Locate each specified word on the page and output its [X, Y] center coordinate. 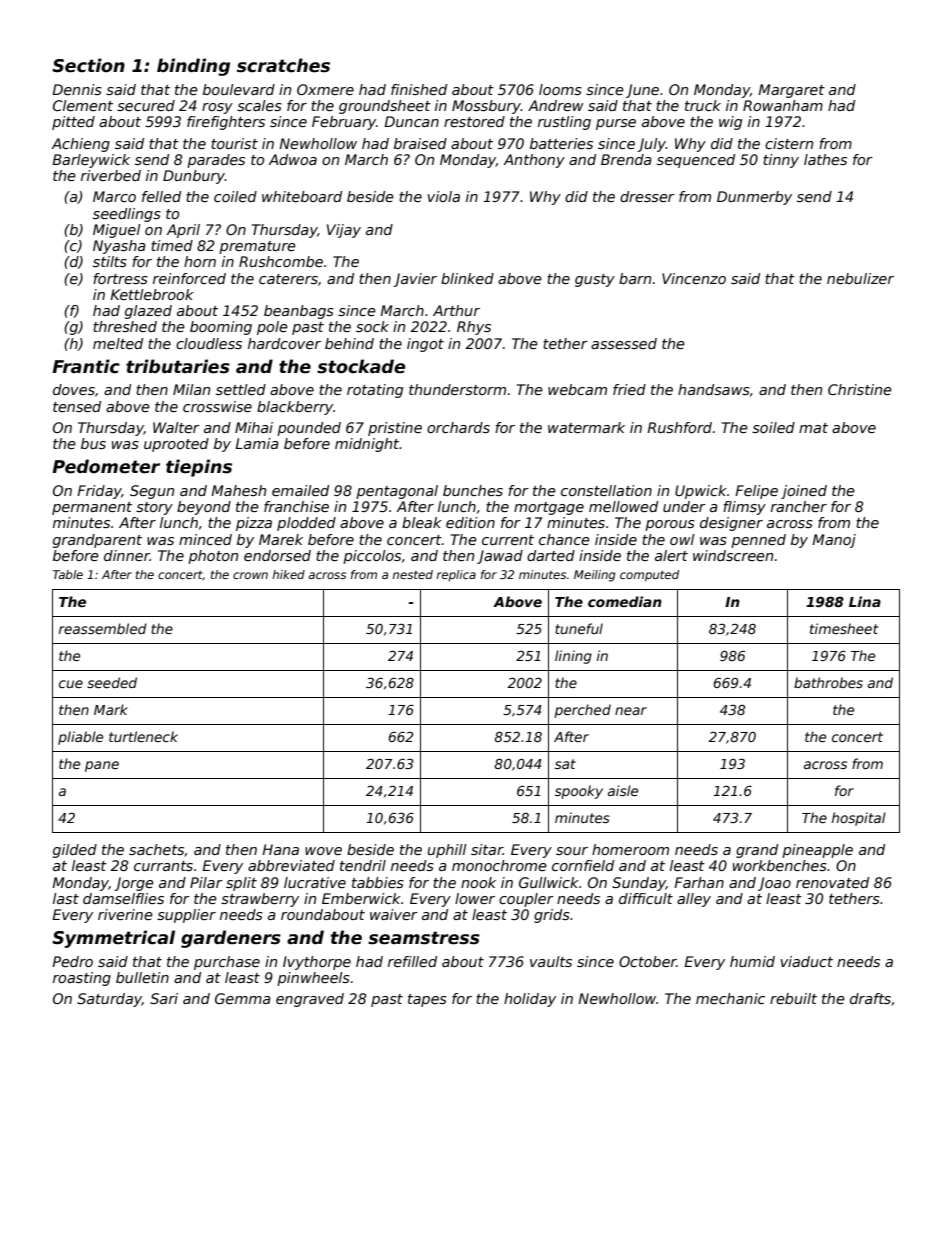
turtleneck [143, 736]
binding [193, 67]
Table [68, 574]
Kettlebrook [152, 294]
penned [758, 541]
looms [560, 89]
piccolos [372, 557]
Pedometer [106, 466]
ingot [425, 345]
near [631, 711]
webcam [577, 389]
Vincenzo [694, 278]
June [642, 91]
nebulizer [860, 278]
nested [412, 574]
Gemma [243, 998]
